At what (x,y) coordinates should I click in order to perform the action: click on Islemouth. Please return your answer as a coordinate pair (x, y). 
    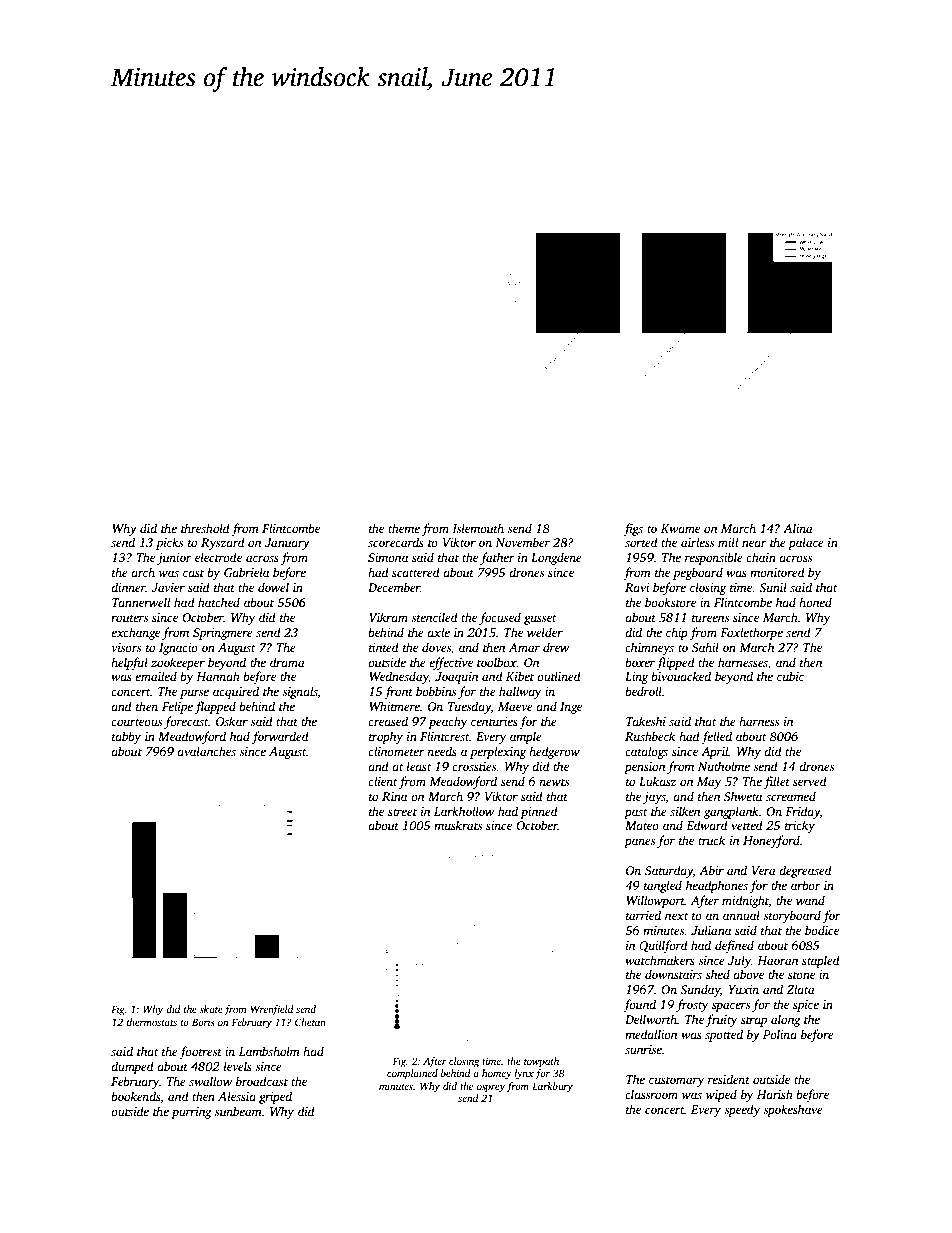
    Looking at the image, I should click on (478, 528).
